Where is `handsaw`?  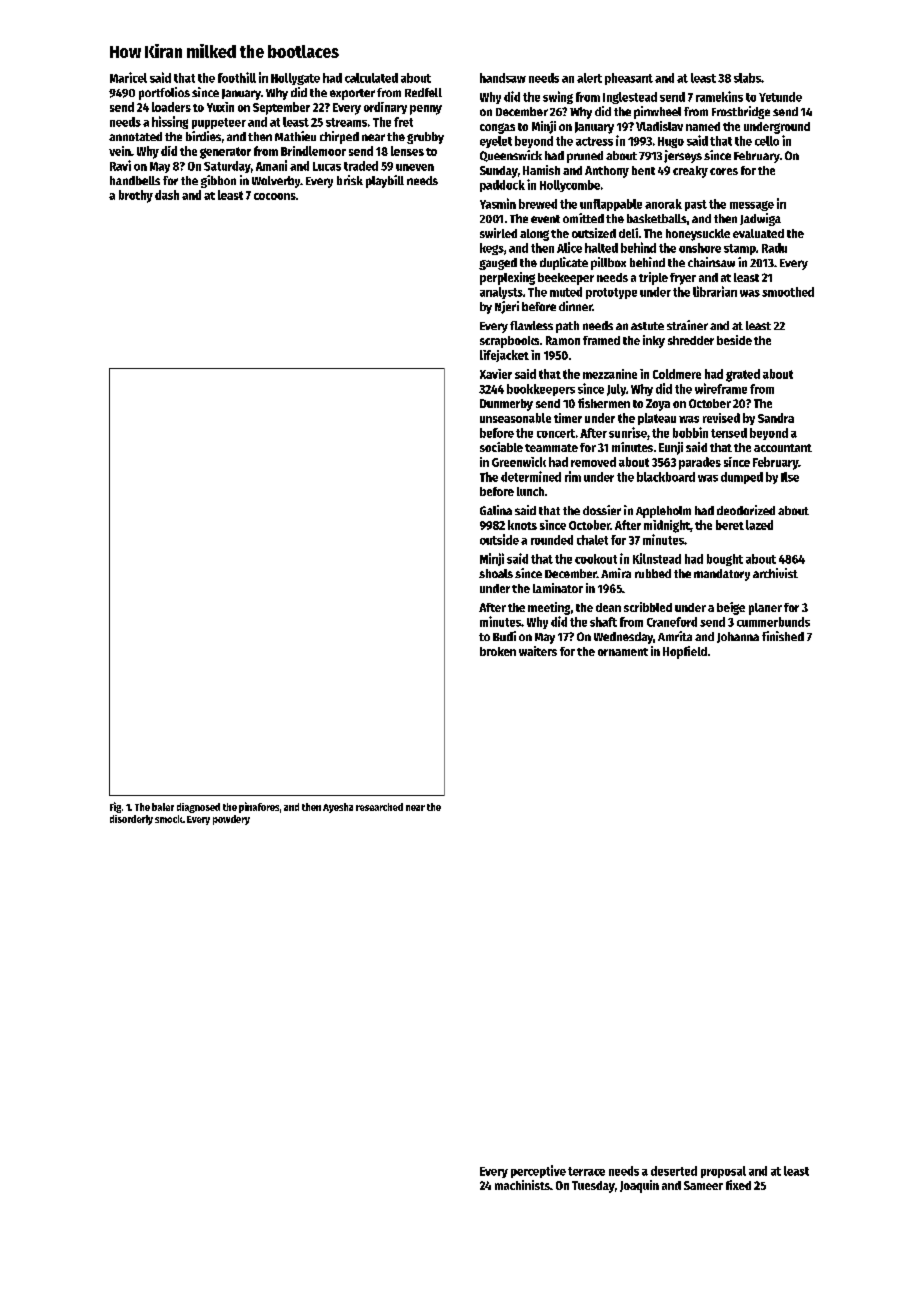
handsaw is located at coordinates (503, 78).
